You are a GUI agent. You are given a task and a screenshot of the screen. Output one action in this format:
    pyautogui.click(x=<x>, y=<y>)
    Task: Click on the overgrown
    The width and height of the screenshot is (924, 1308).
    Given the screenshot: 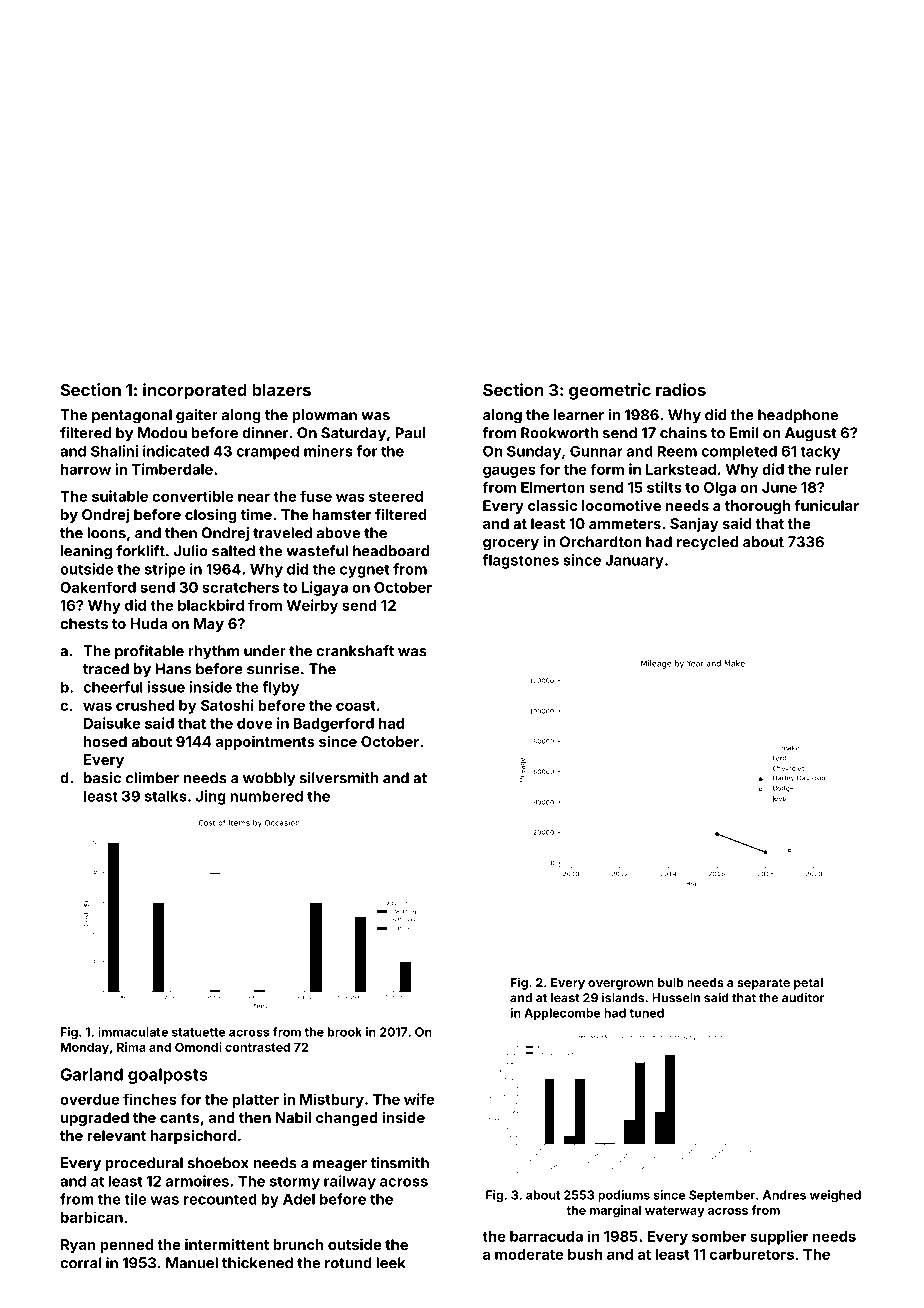 What is the action you would take?
    pyautogui.click(x=621, y=985)
